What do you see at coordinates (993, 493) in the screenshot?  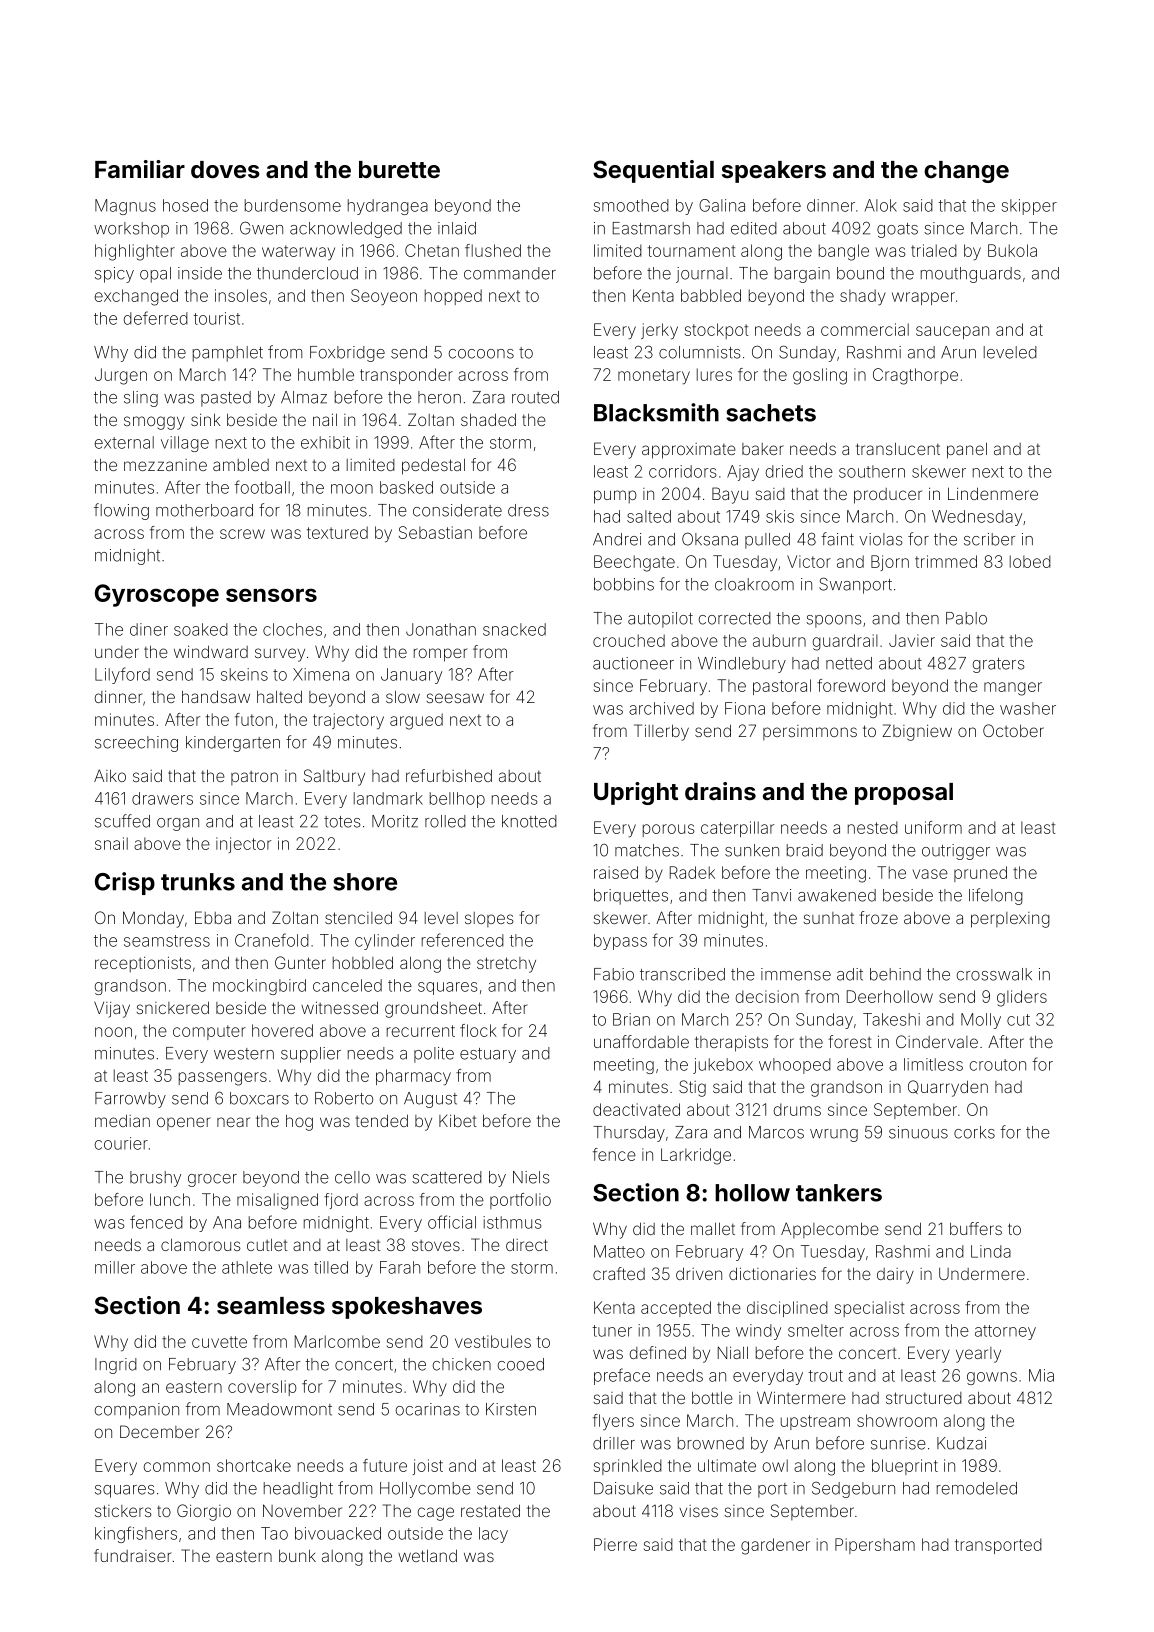 I see `Lindenmere` at bounding box center [993, 493].
